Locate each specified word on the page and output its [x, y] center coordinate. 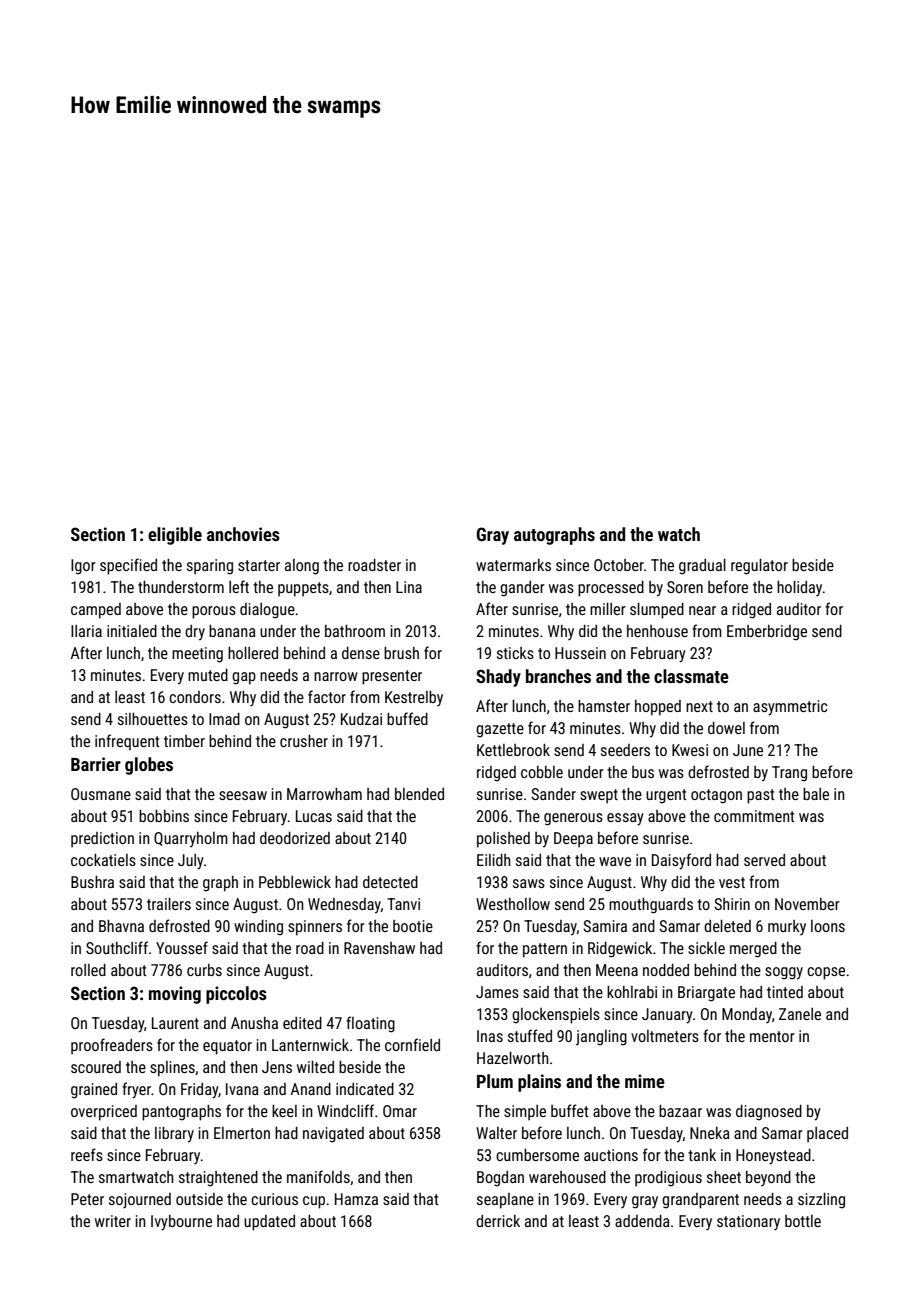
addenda [642, 1221]
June [748, 750]
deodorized [295, 838]
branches [558, 676]
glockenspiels [556, 1016]
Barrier [96, 764]
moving [175, 995]
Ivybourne [181, 1223]
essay [625, 819]
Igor [83, 567]
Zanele [800, 1014]
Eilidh [494, 860]
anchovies [243, 534]
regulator [759, 567]
